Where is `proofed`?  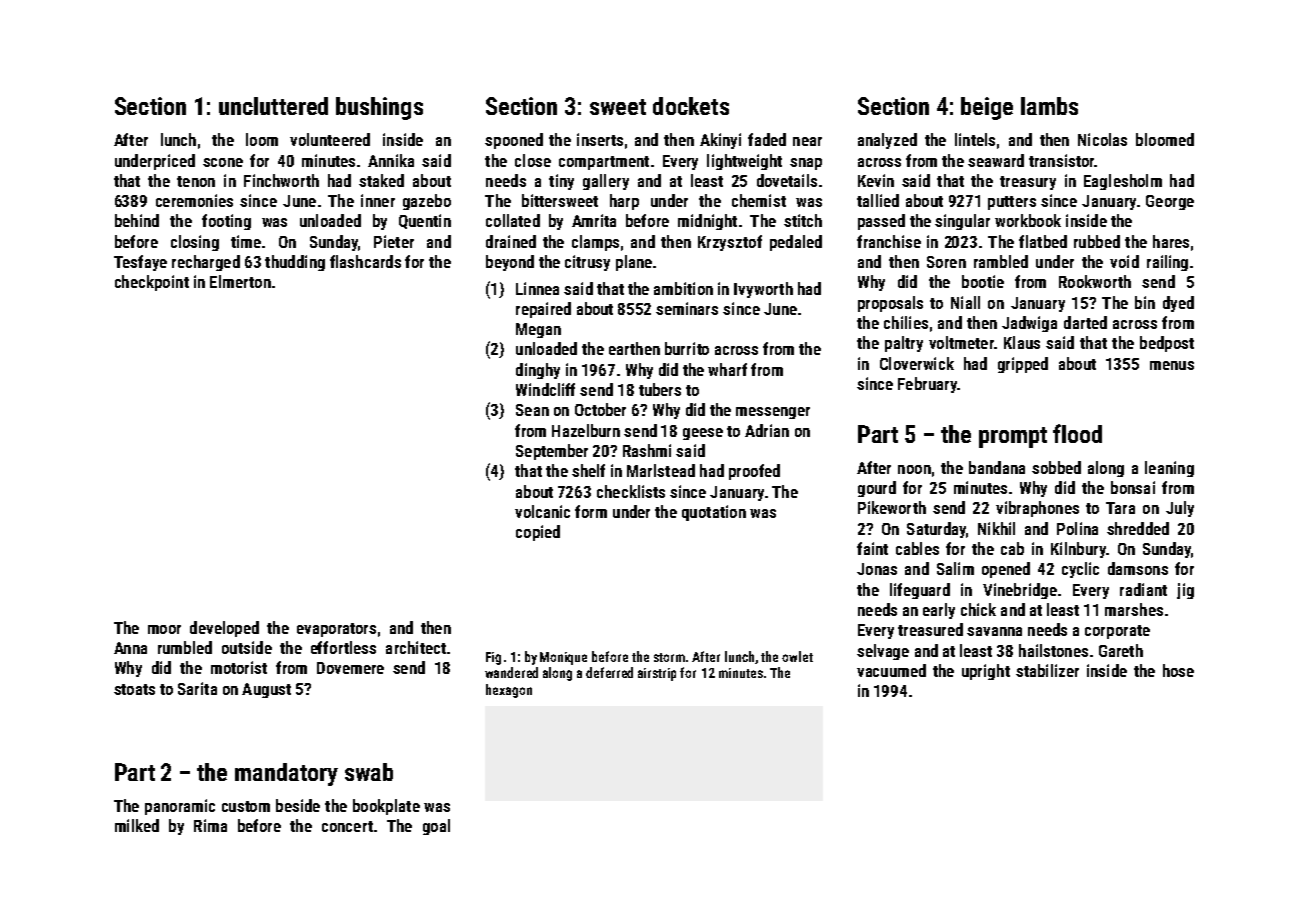
proofed is located at coordinates (754, 472).
